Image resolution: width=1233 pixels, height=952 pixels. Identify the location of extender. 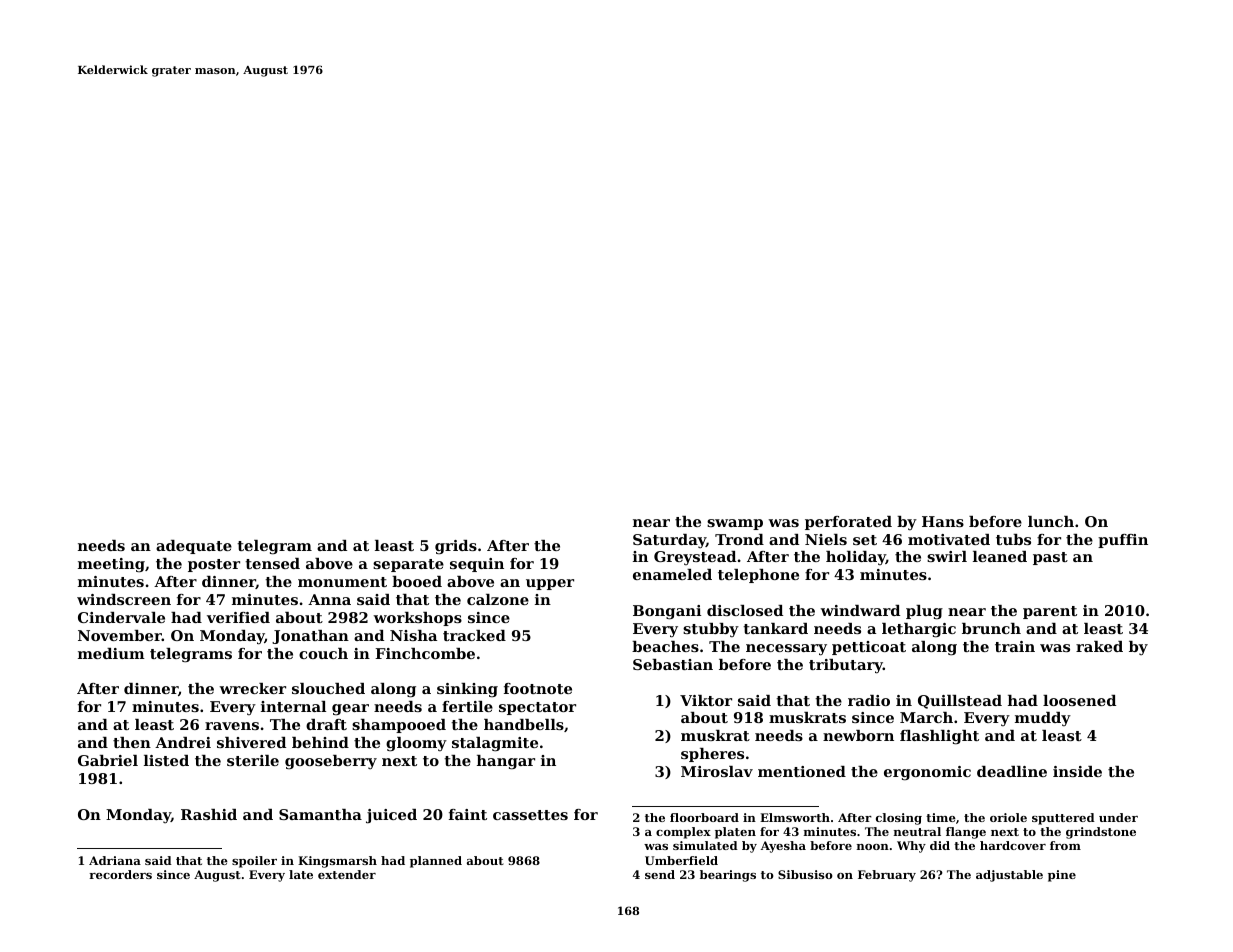
(347, 874).
